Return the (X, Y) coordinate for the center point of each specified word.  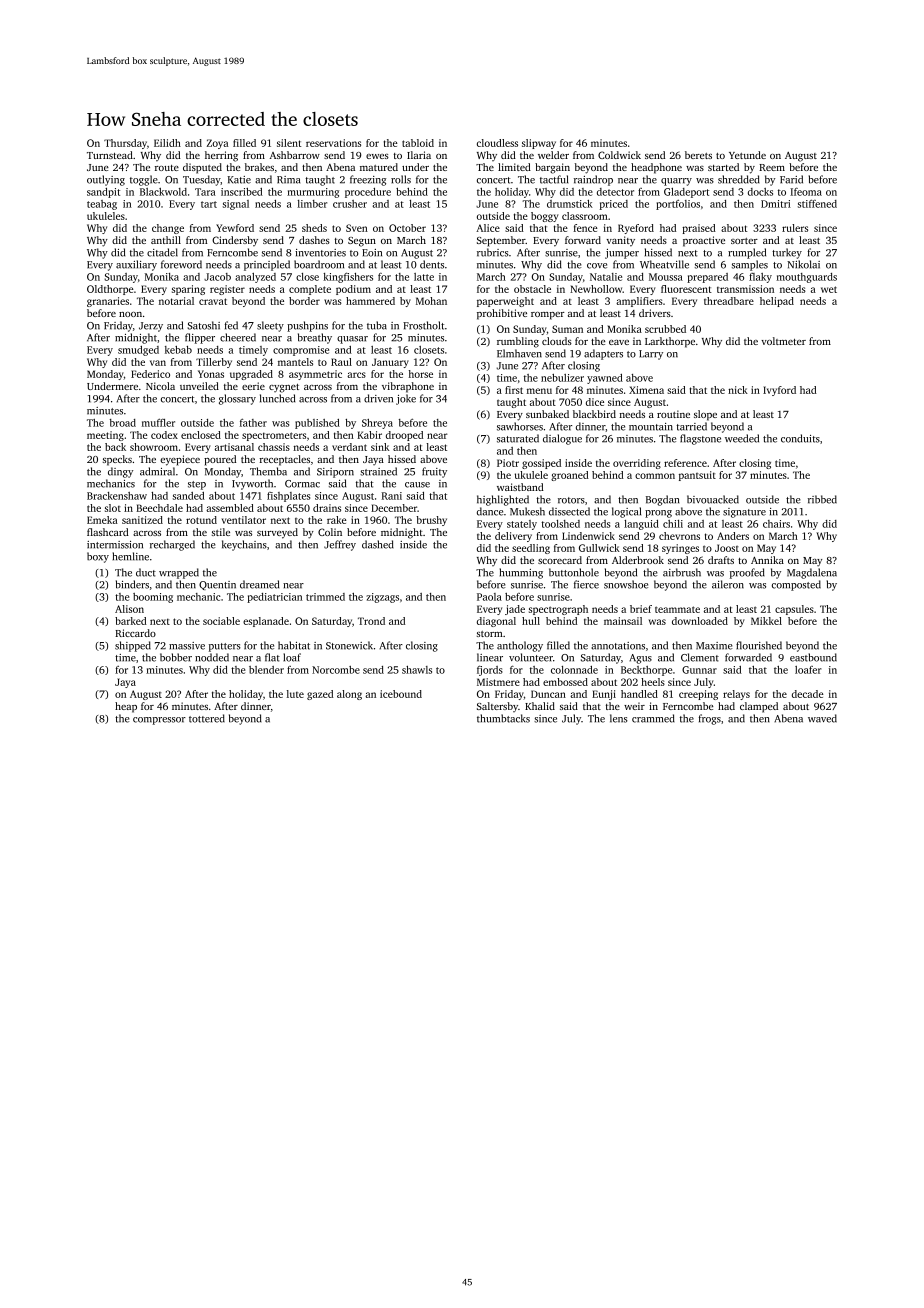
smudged (138, 351)
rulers (795, 228)
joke (406, 399)
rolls (401, 179)
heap (126, 707)
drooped (404, 436)
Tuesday (202, 180)
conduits (800, 438)
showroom (154, 447)
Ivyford (779, 391)
